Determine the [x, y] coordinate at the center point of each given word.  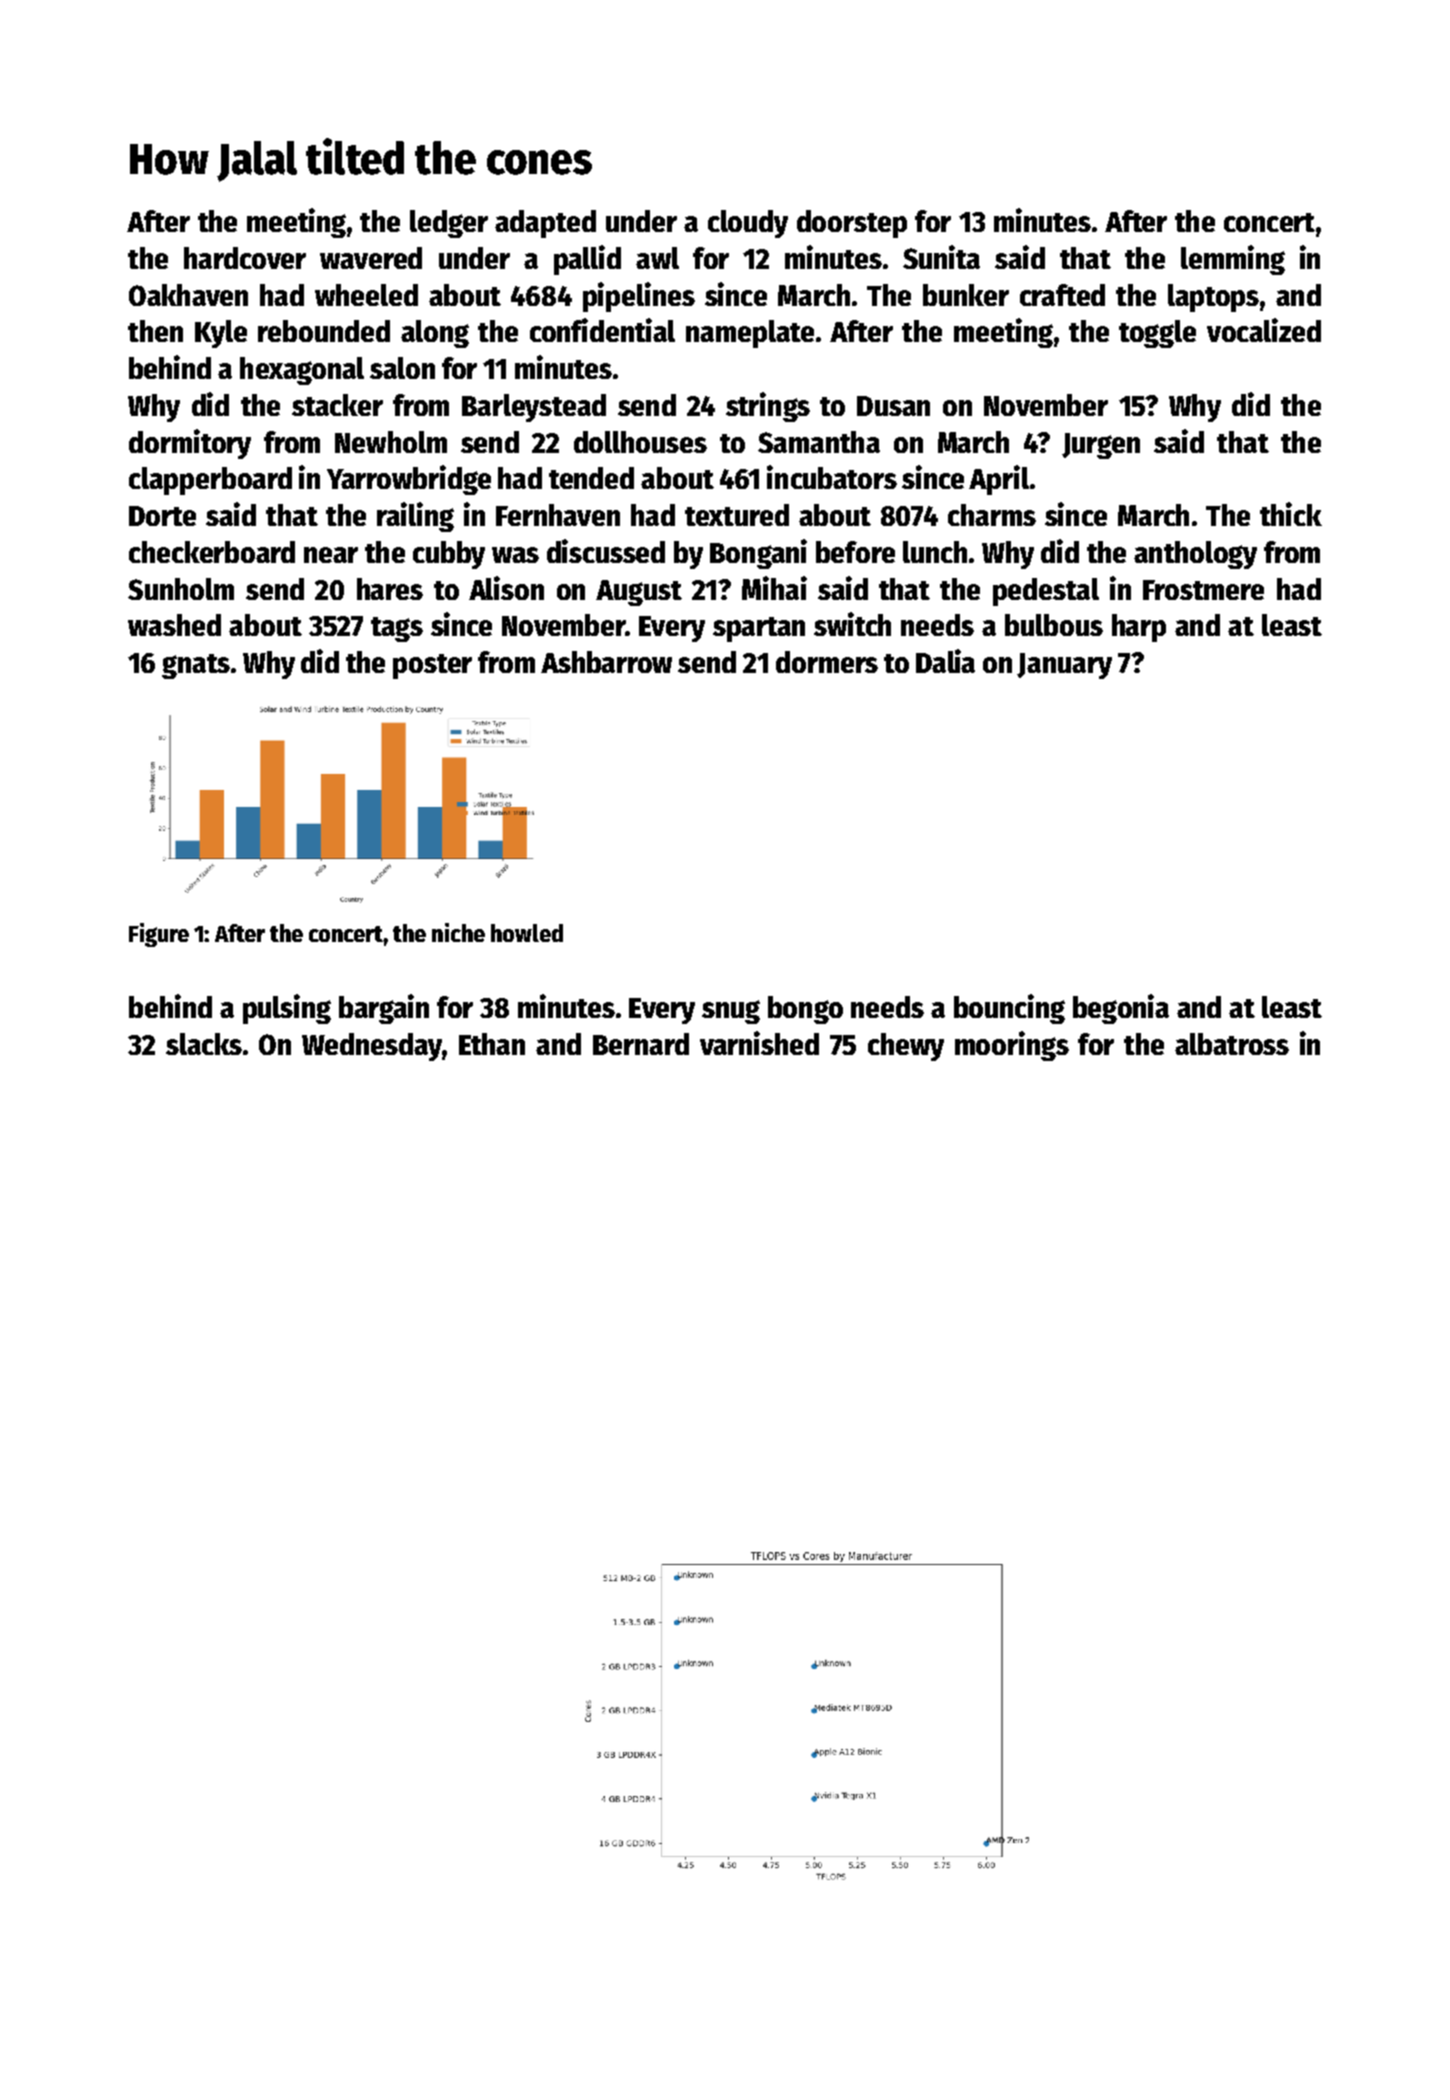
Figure [159, 935]
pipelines [639, 297]
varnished [759, 1043]
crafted [1062, 295]
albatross [1232, 1044]
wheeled [366, 295]
